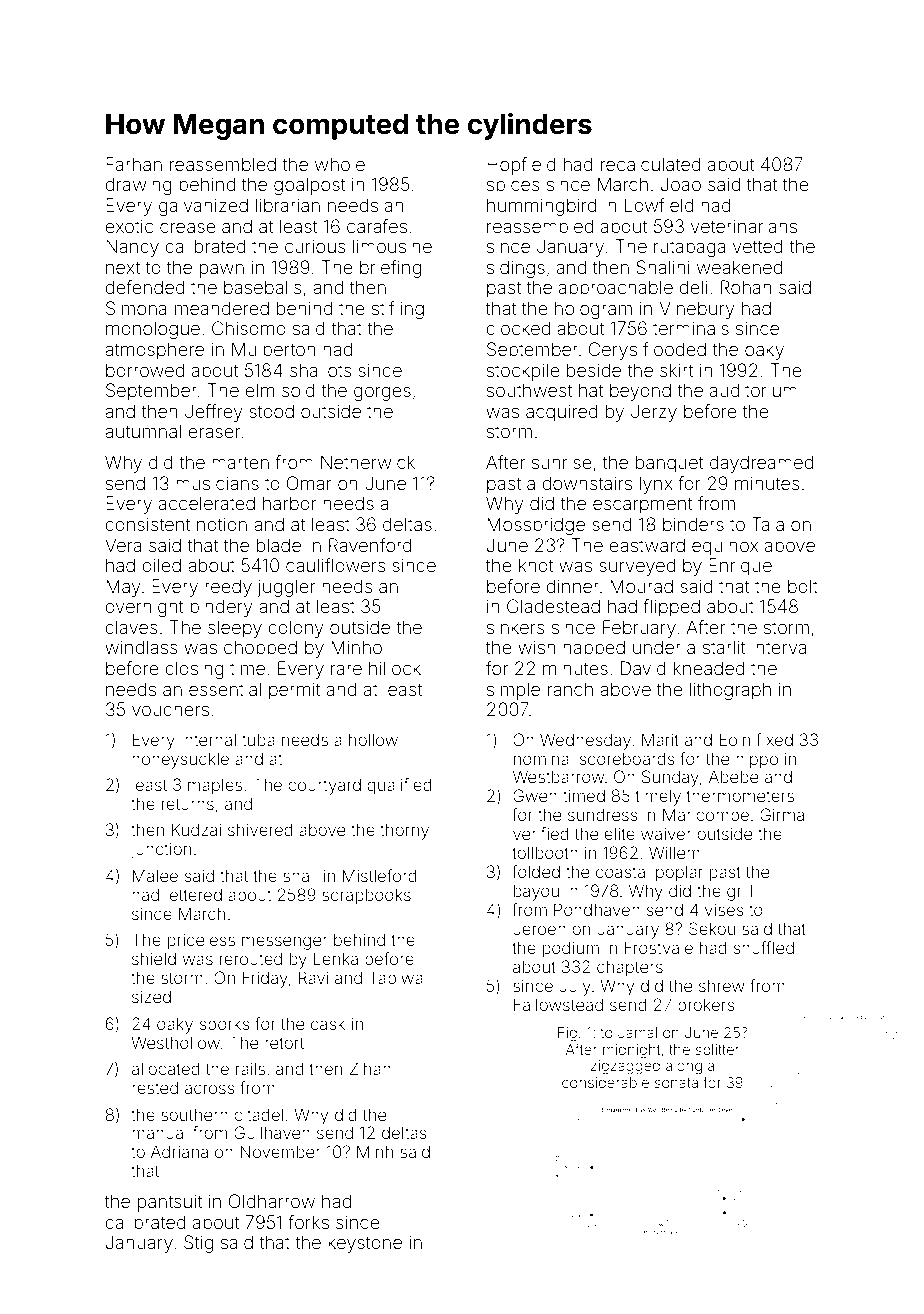 This screenshot has width=924, height=1314. I want to click on considerable, so click(605, 1082).
